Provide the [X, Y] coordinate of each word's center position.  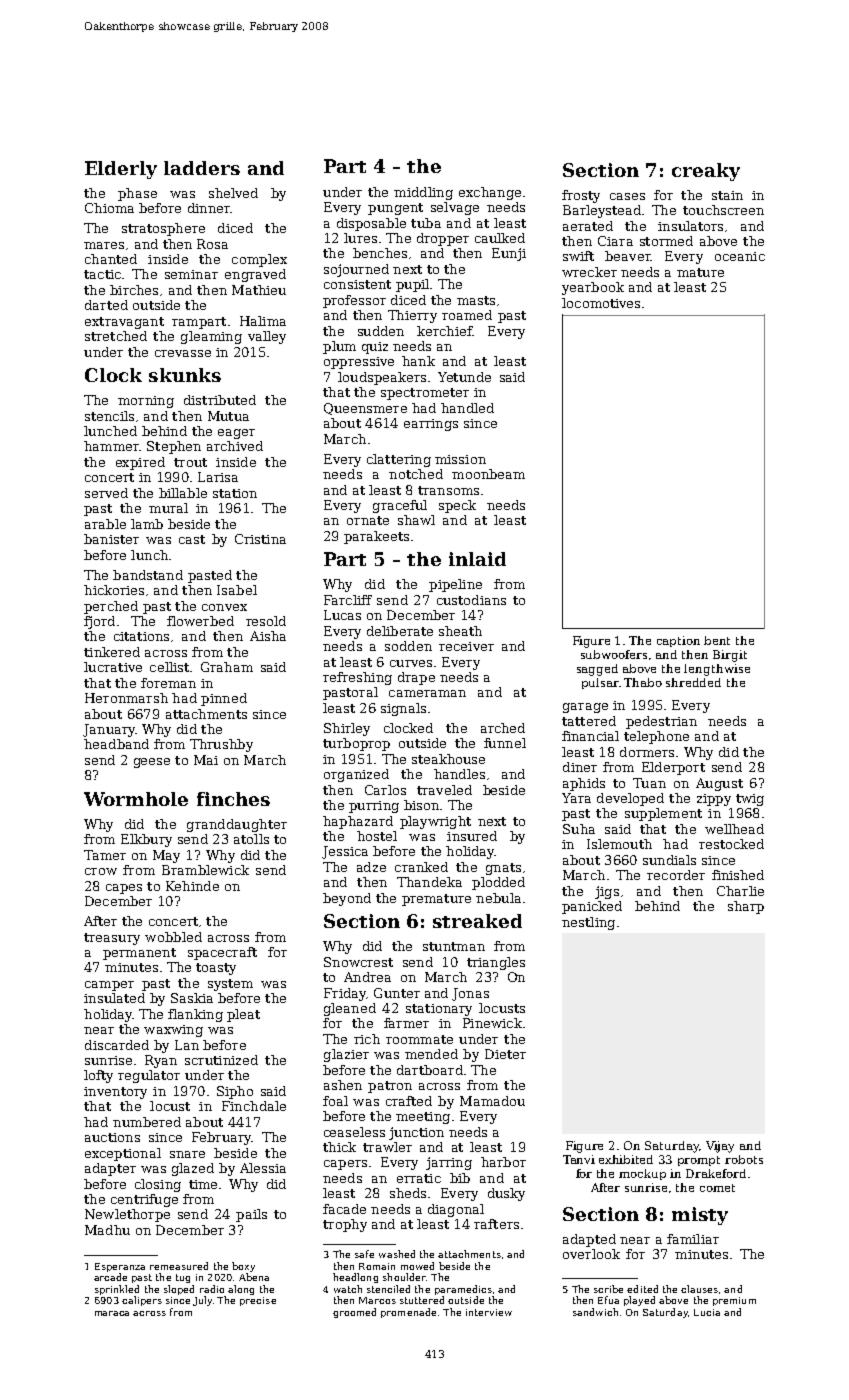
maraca [112, 1313]
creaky [706, 172]
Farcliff [348, 600]
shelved [233, 193]
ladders [202, 168]
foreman [168, 683]
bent [717, 640]
